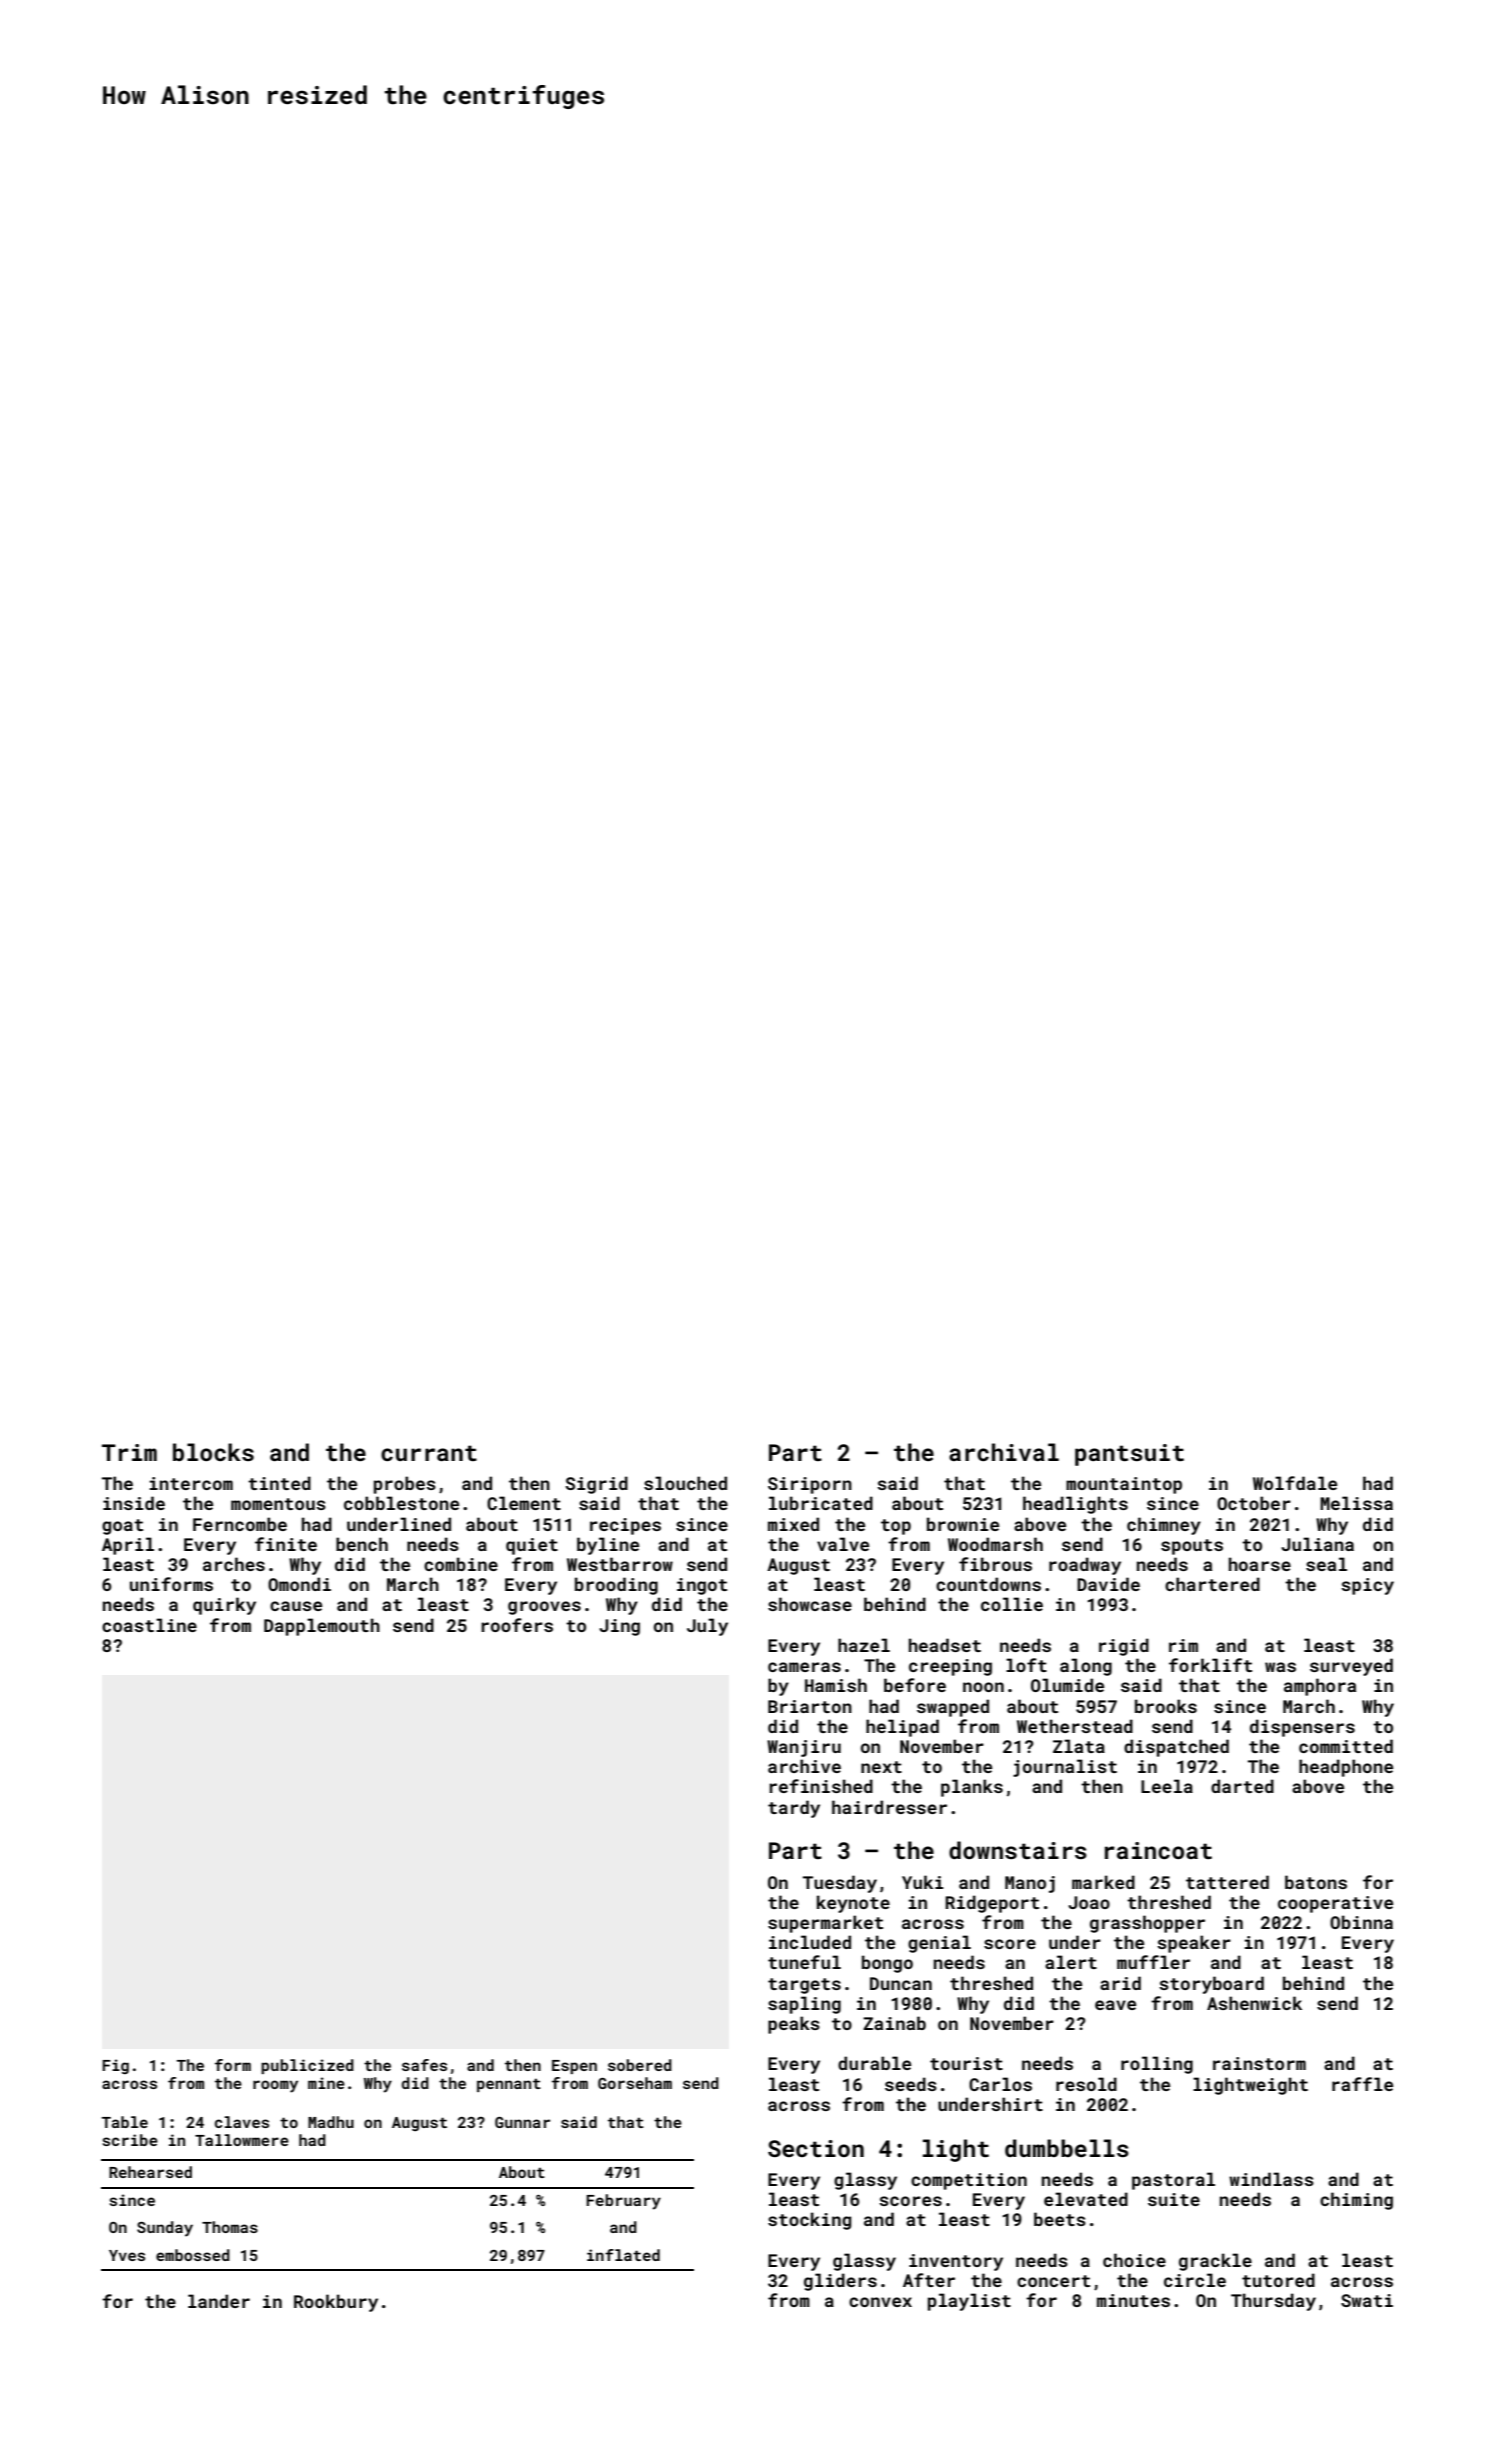  Describe the element at coordinates (224, 1606) in the page. I see `quirky` at that location.
